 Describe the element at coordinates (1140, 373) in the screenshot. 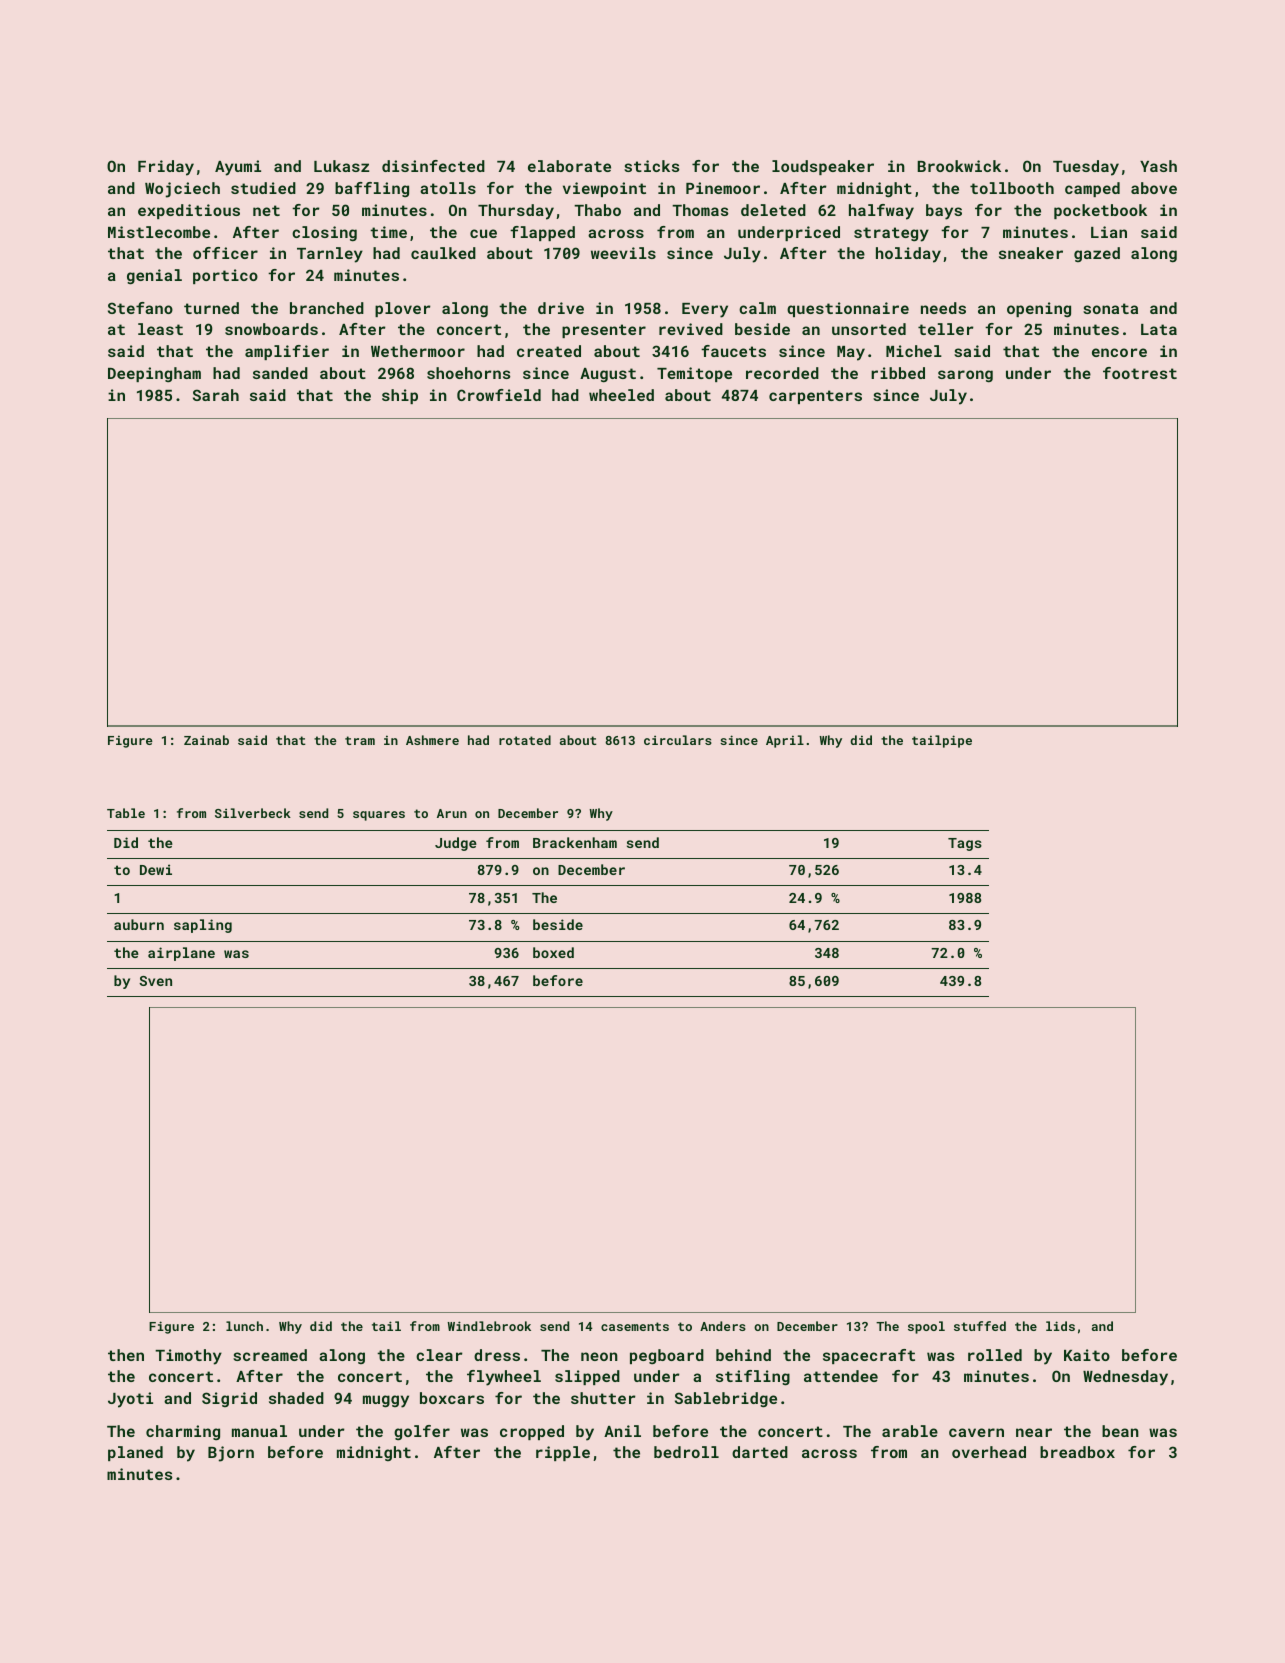

I see `footrest` at that location.
